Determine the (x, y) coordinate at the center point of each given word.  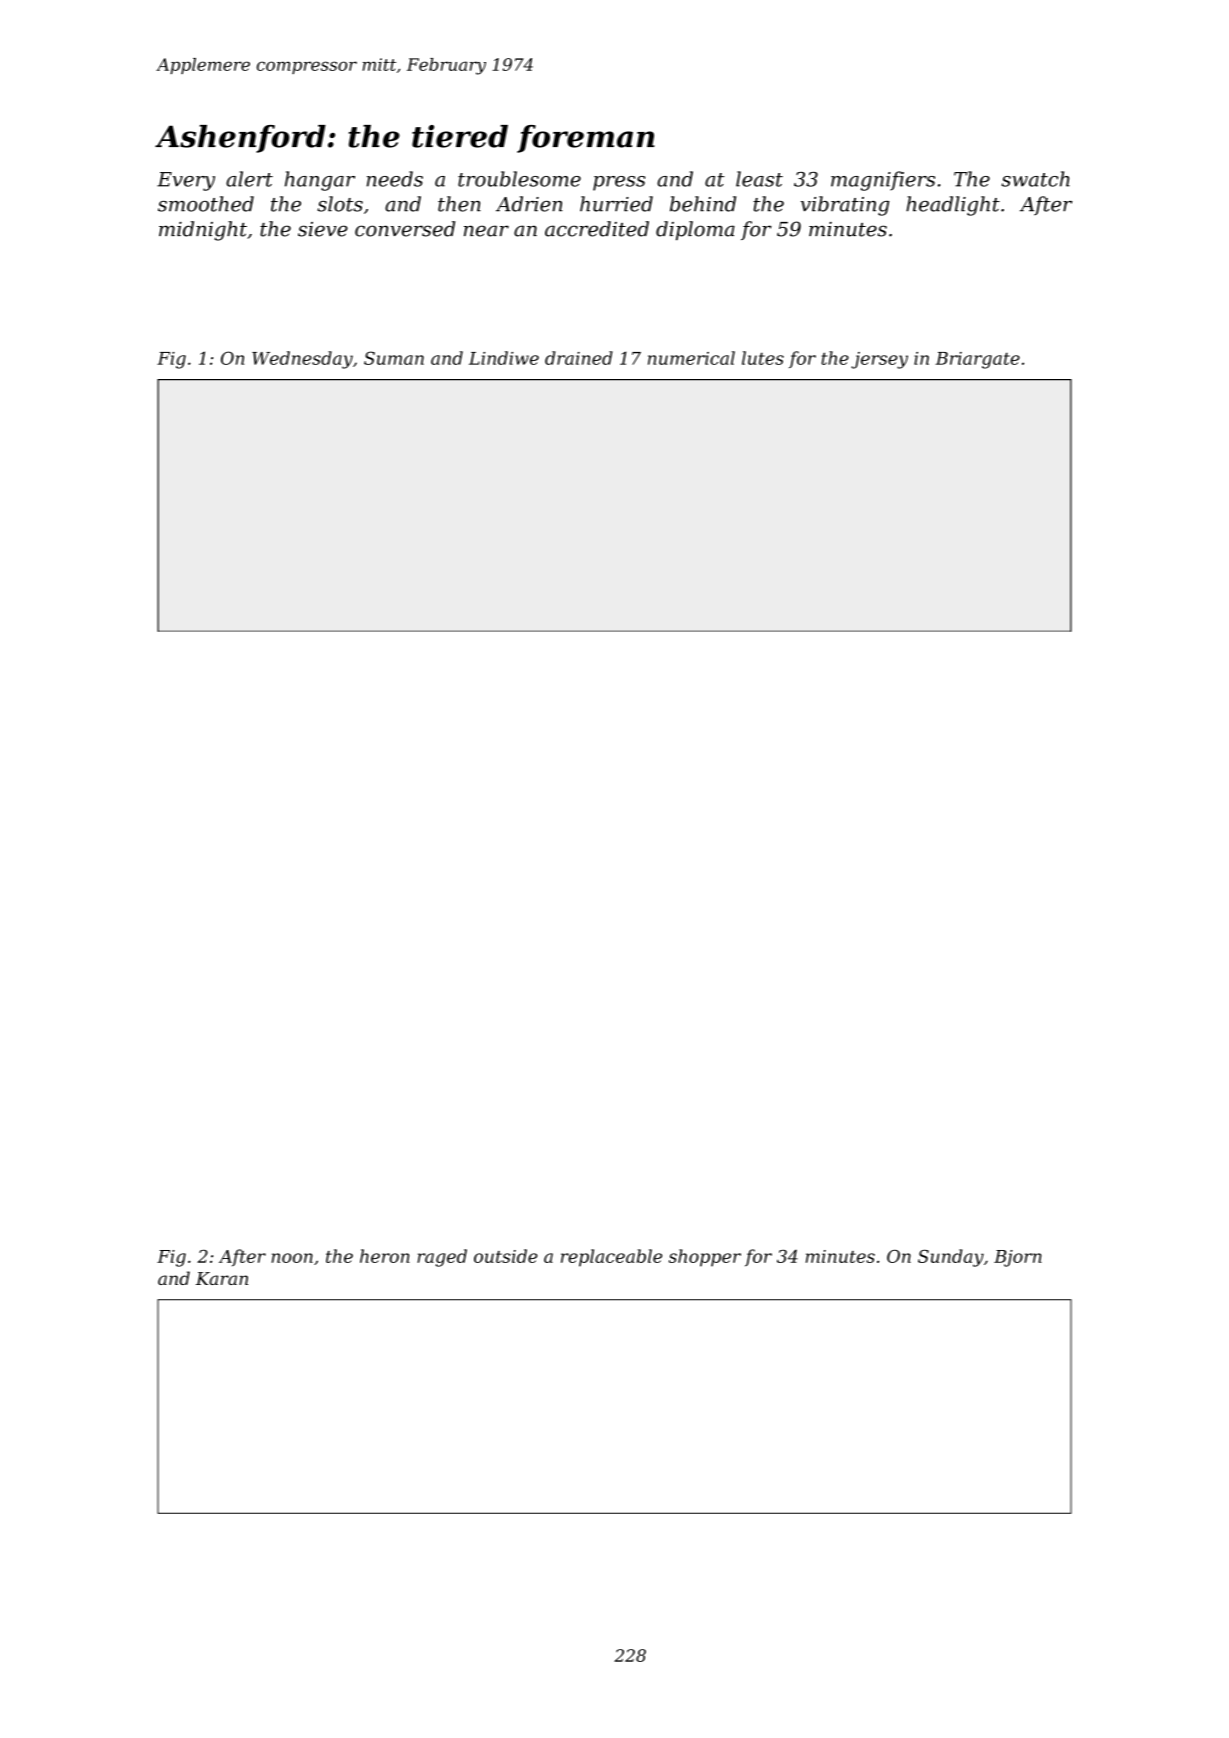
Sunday (951, 1258)
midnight (203, 231)
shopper (705, 1258)
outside (506, 1256)
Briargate (978, 360)
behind (703, 204)
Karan (222, 1278)
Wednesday (302, 360)
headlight (953, 206)
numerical (691, 358)
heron (385, 1256)
